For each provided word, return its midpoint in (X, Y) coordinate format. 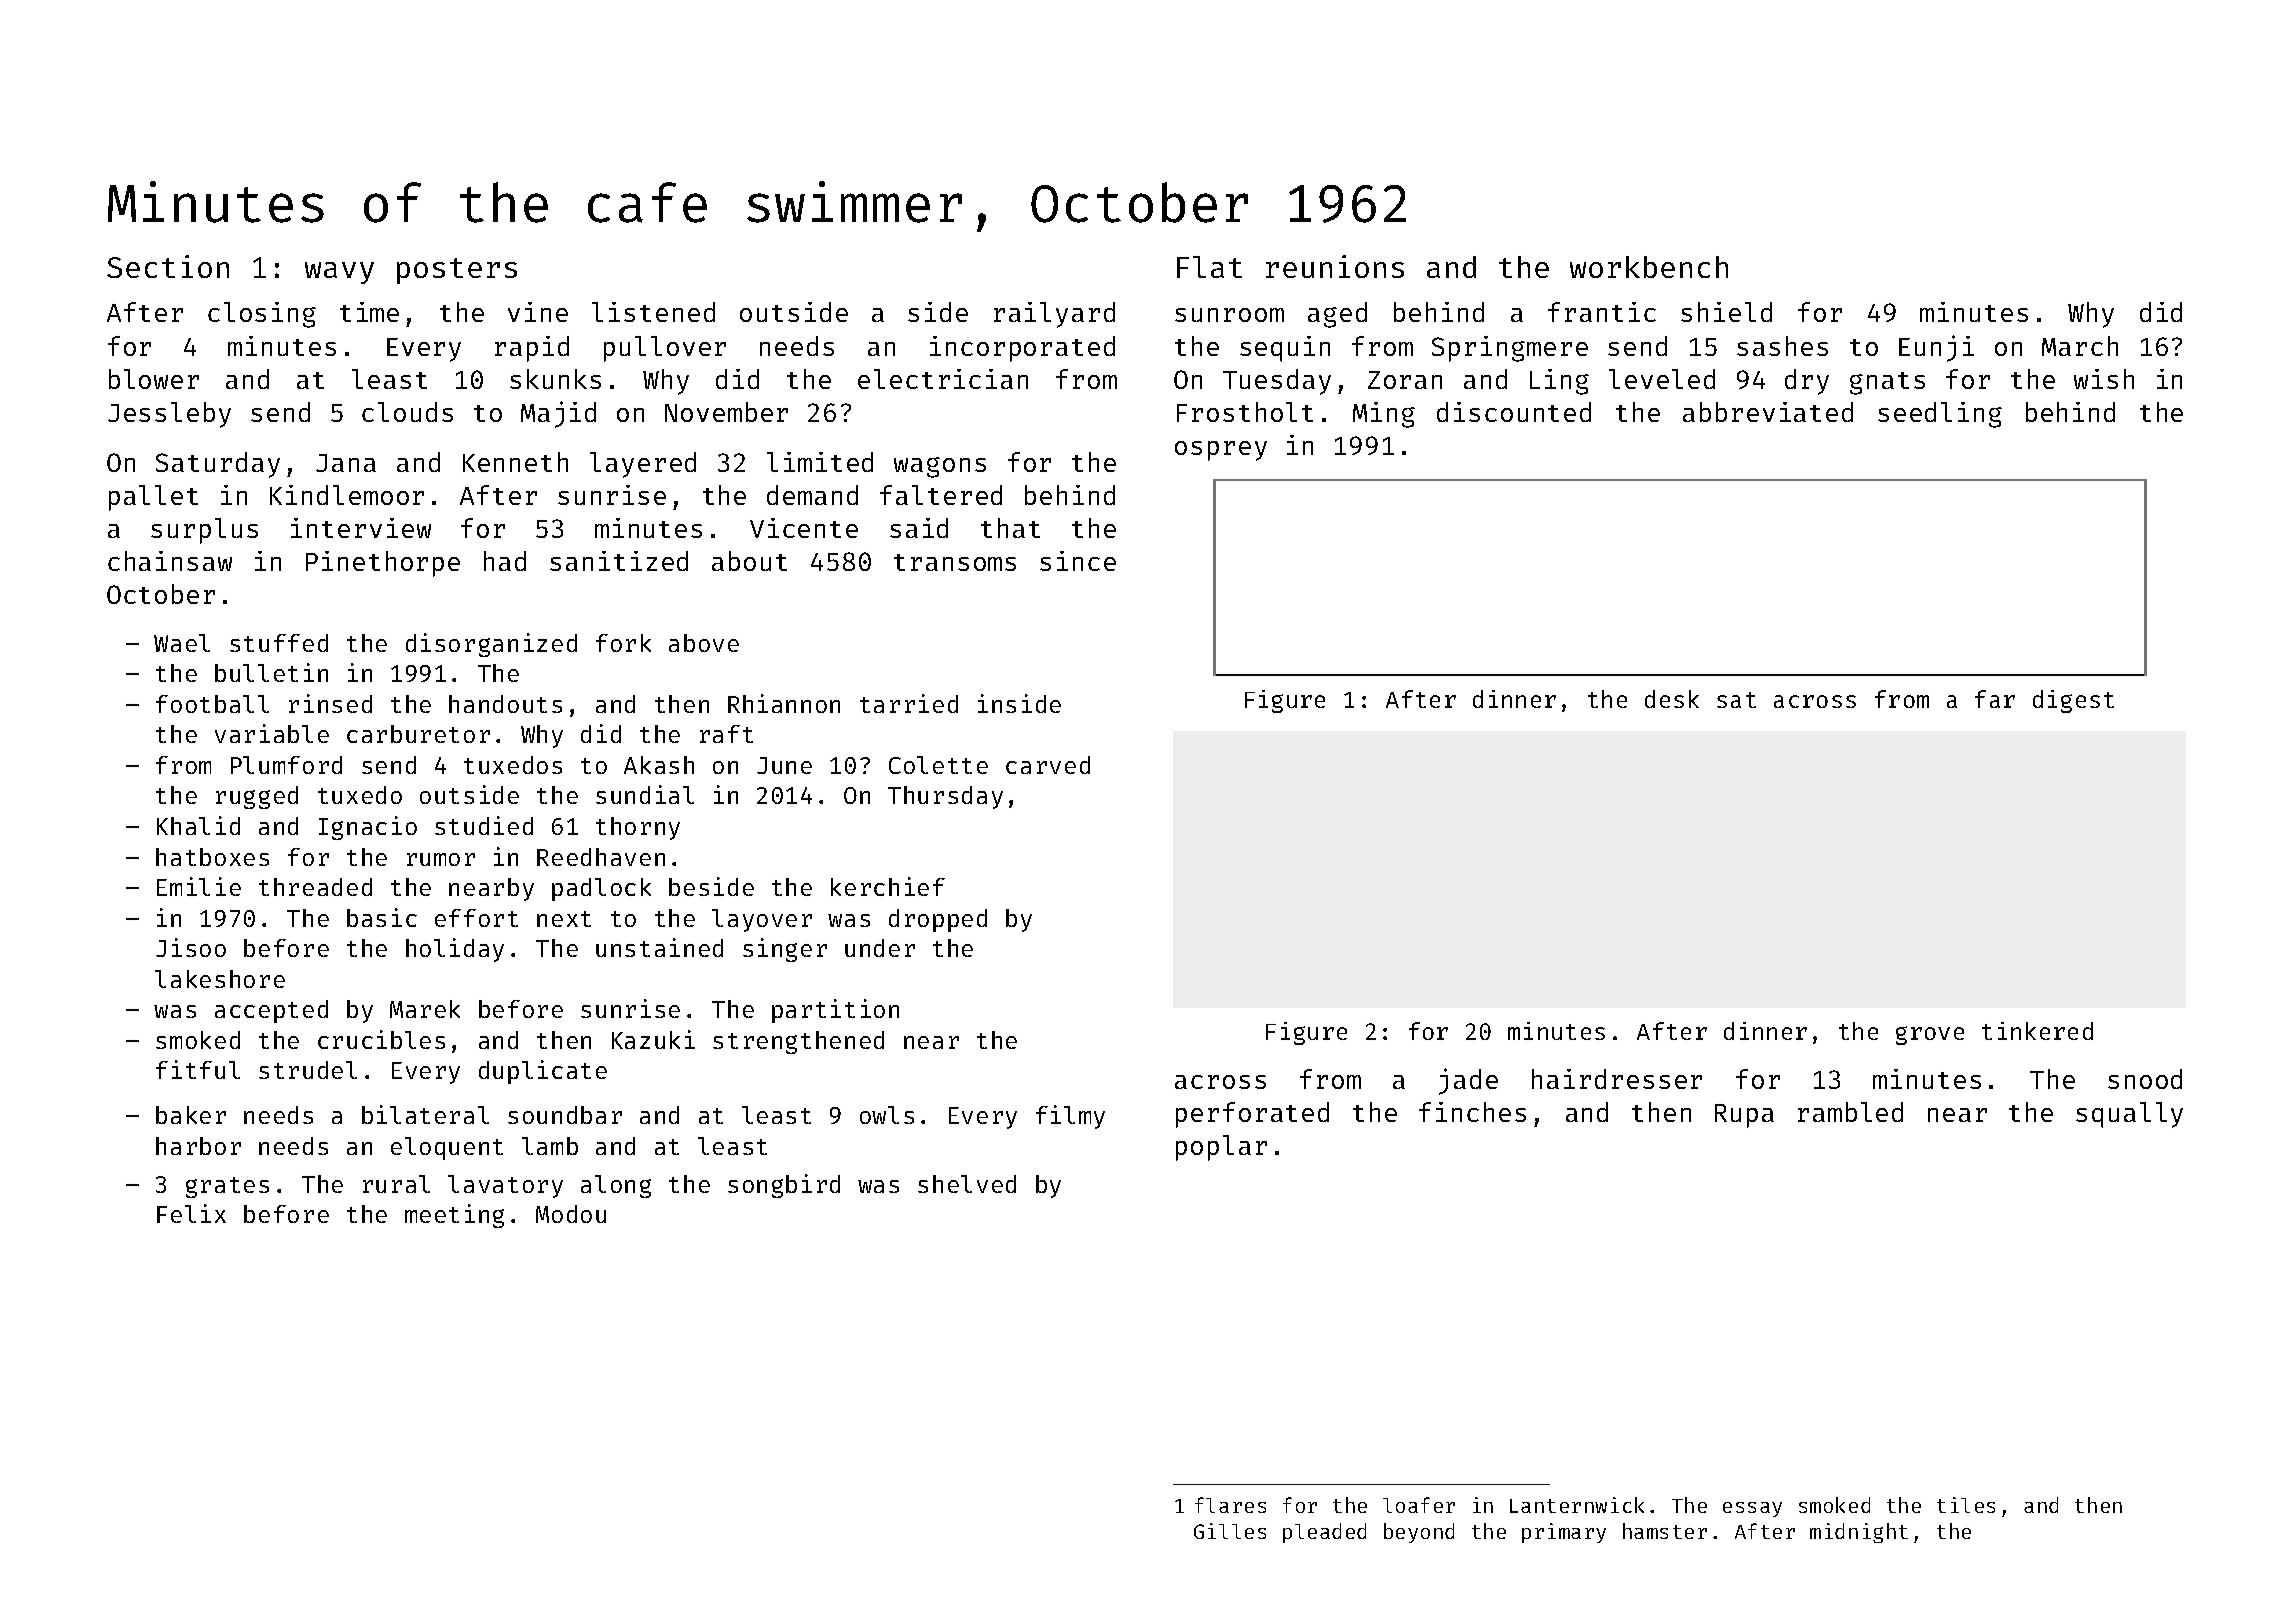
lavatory (505, 1186)
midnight (1859, 1533)
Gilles (1230, 1531)
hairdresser (1617, 1079)
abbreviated (1768, 412)
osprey (1221, 451)
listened (653, 312)
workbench (1649, 267)
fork (623, 643)
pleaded (1324, 1533)
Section (168, 266)
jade (1468, 1081)
